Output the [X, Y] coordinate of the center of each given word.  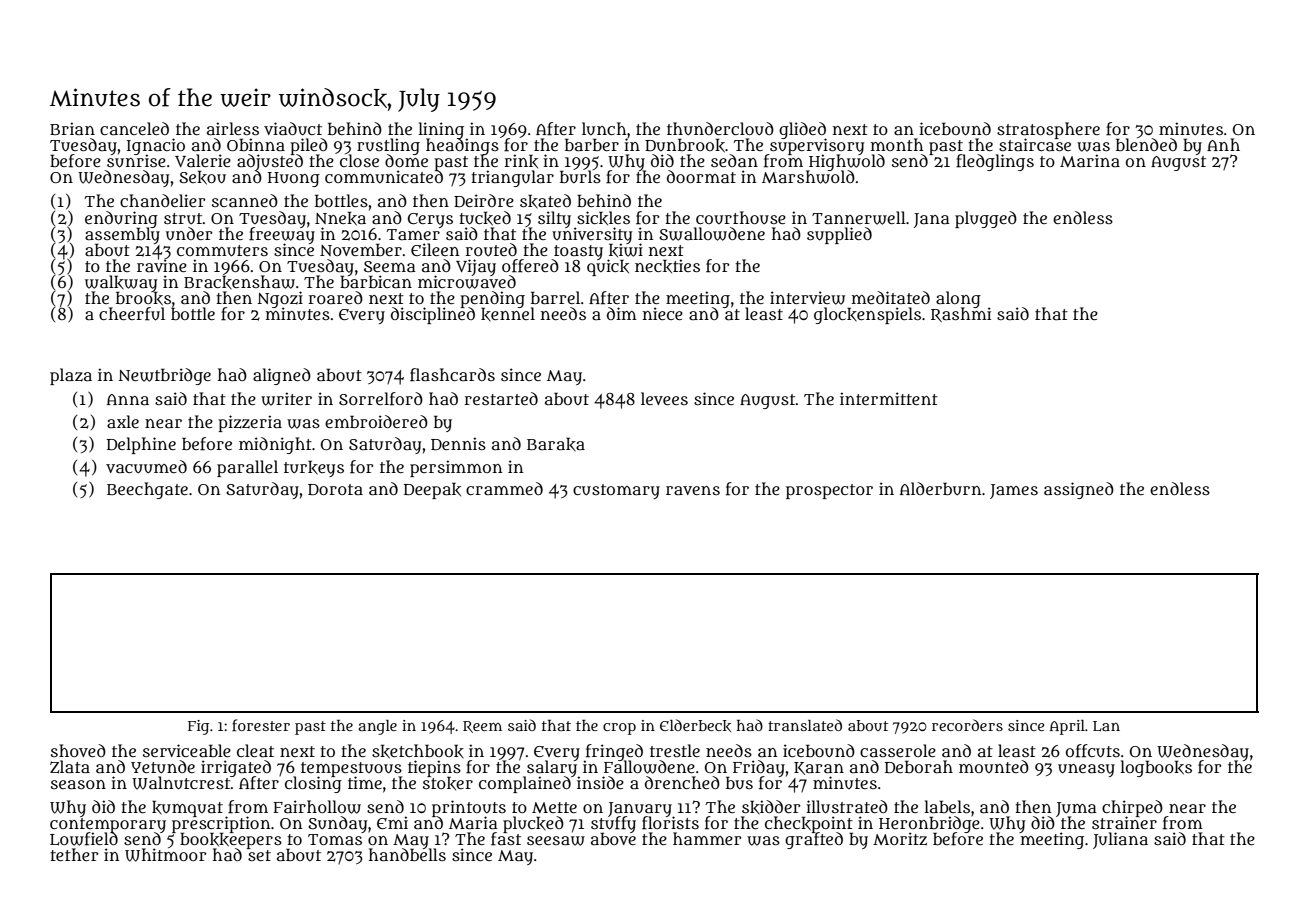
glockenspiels [867, 315]
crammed [504, 488]
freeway [282, 235]
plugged [986, 219]
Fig [198, 727]
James [1014, 491]
